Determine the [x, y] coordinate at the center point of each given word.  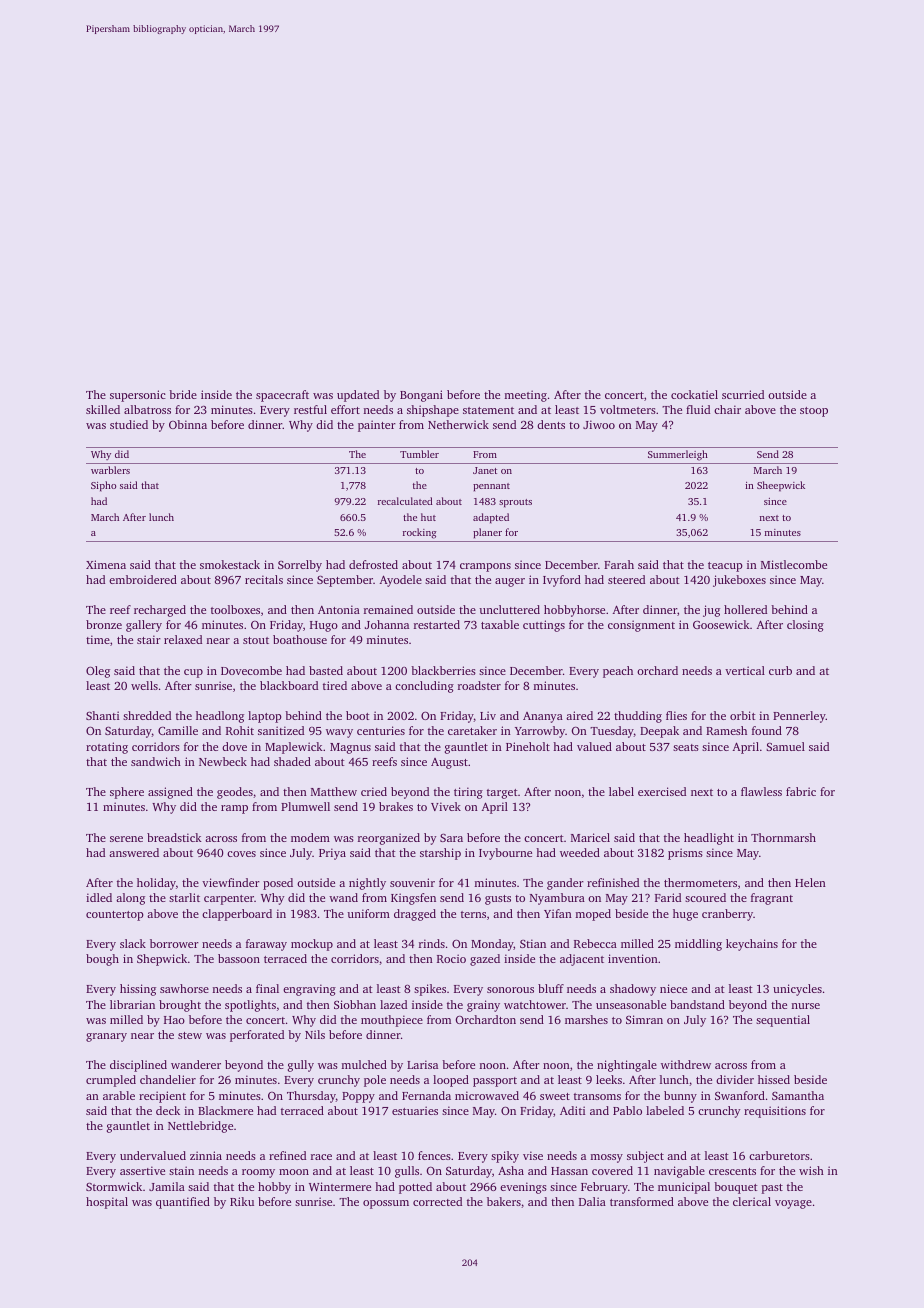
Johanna [387, 624]
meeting [525, 396]
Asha [511, 1170]
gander [565, 884]
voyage [793, 1204]
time [98, 639]
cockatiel [694, 394]
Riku [242, 1201]
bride [183, 394]
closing [805, 626]
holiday [156, 884]
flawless [761, 791]
